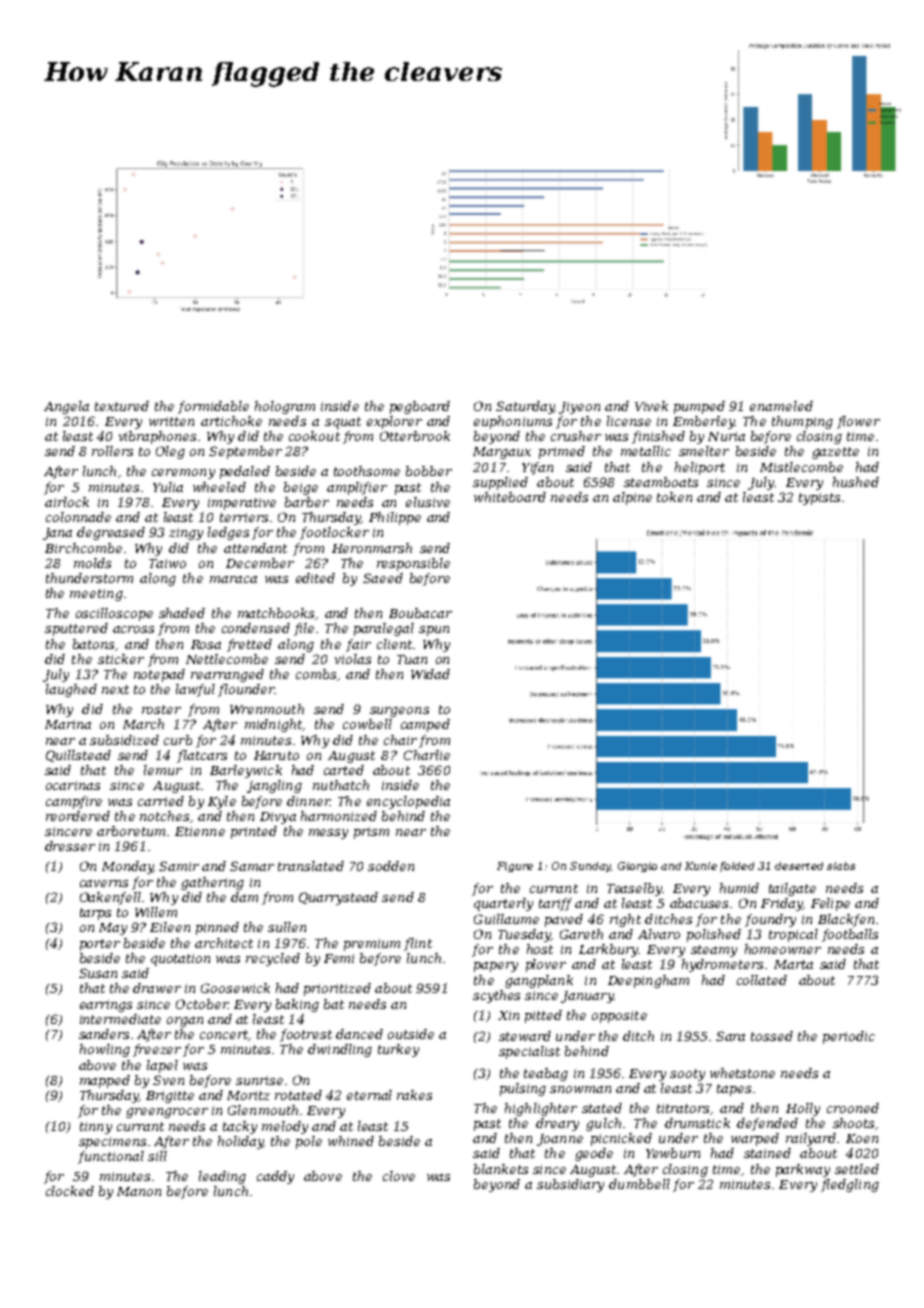  What do you see at coordinates (67, 502) in the page?
I see `airlock` at bounding box center [67, 502].
